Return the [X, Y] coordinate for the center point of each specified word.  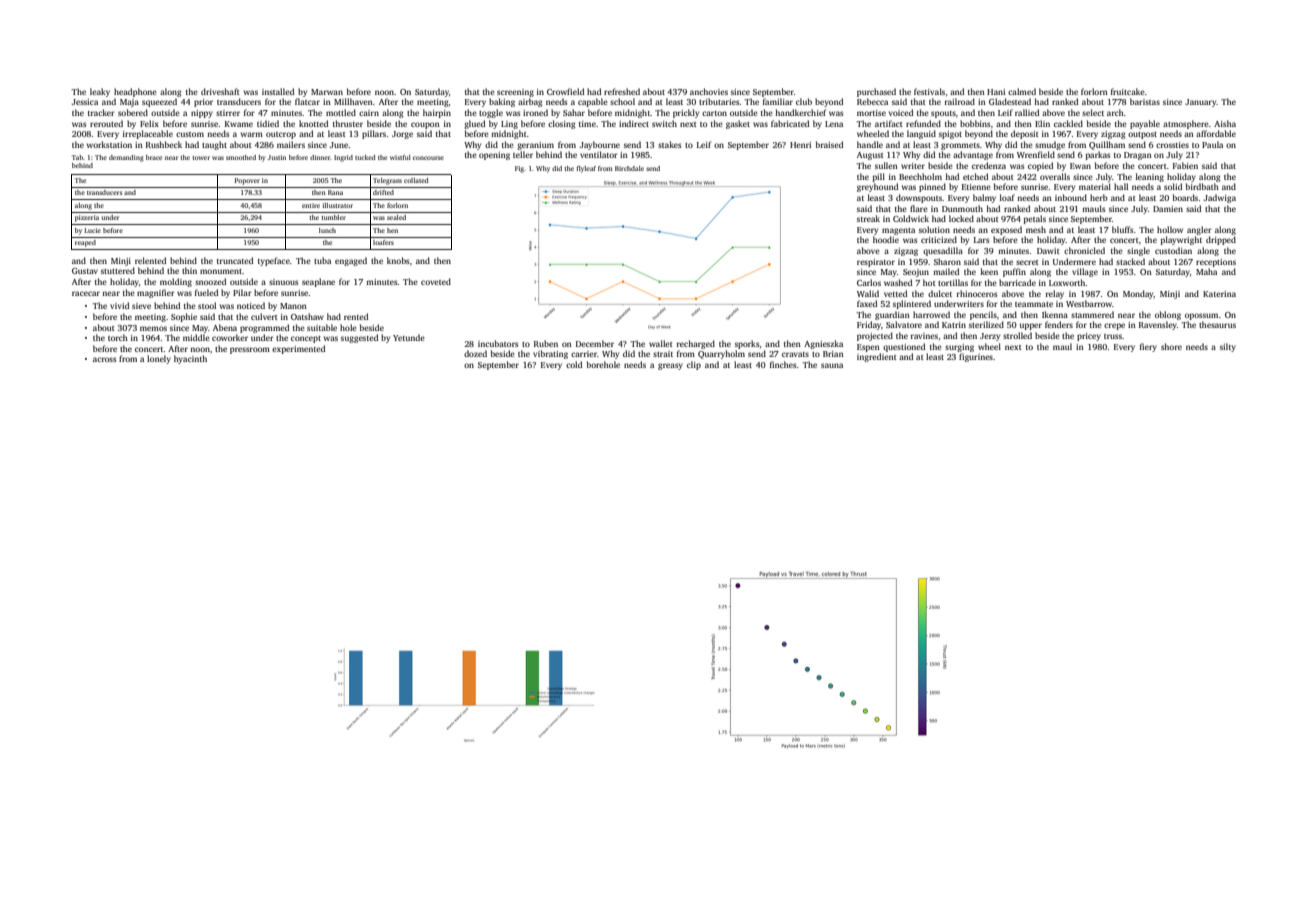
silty [1228, 347]
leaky [100, 92]
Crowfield [565, 91]
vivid [119, 305]
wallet [661, 343]
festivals [929, 91]
